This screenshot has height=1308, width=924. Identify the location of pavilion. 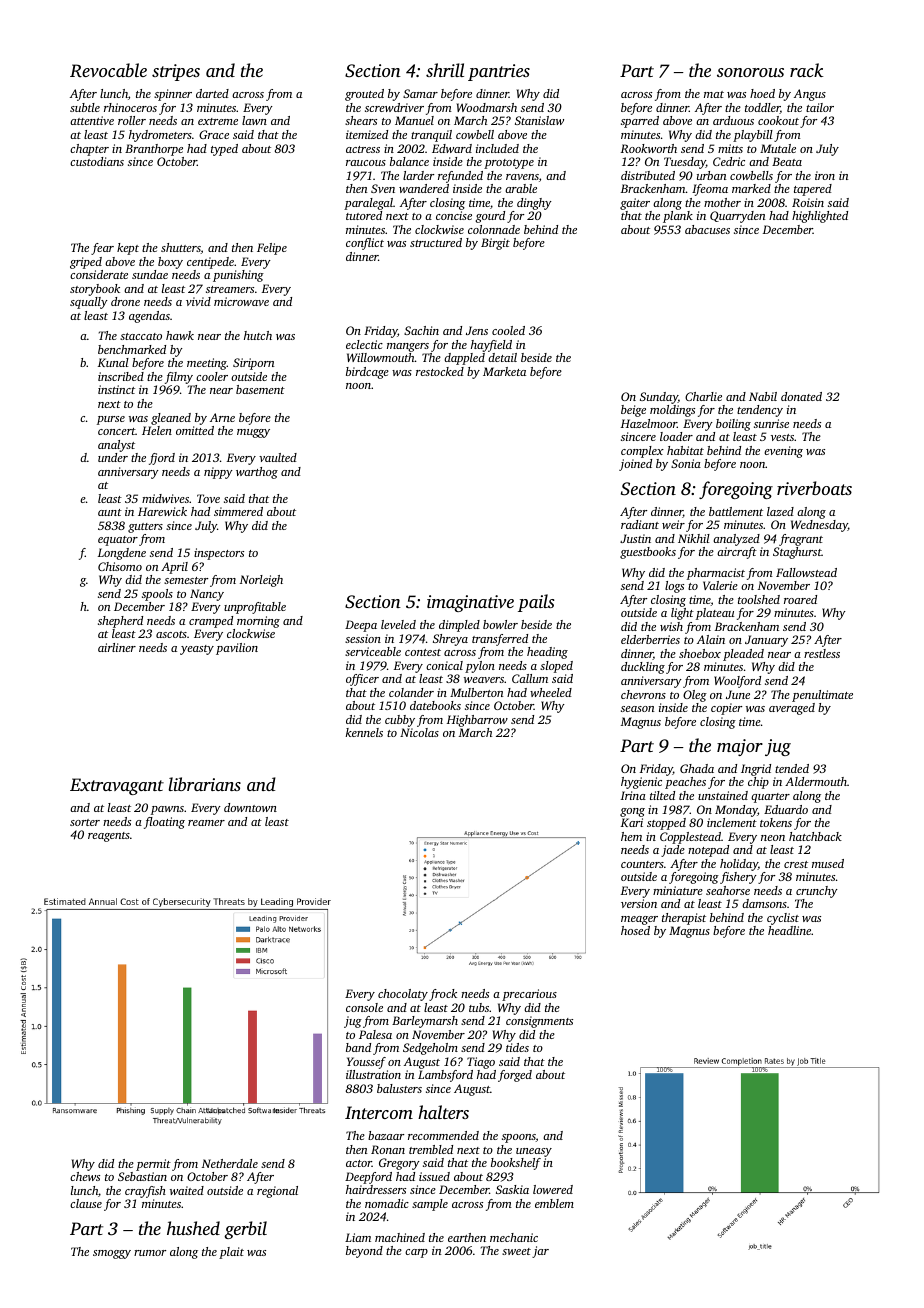
(237, 649).
